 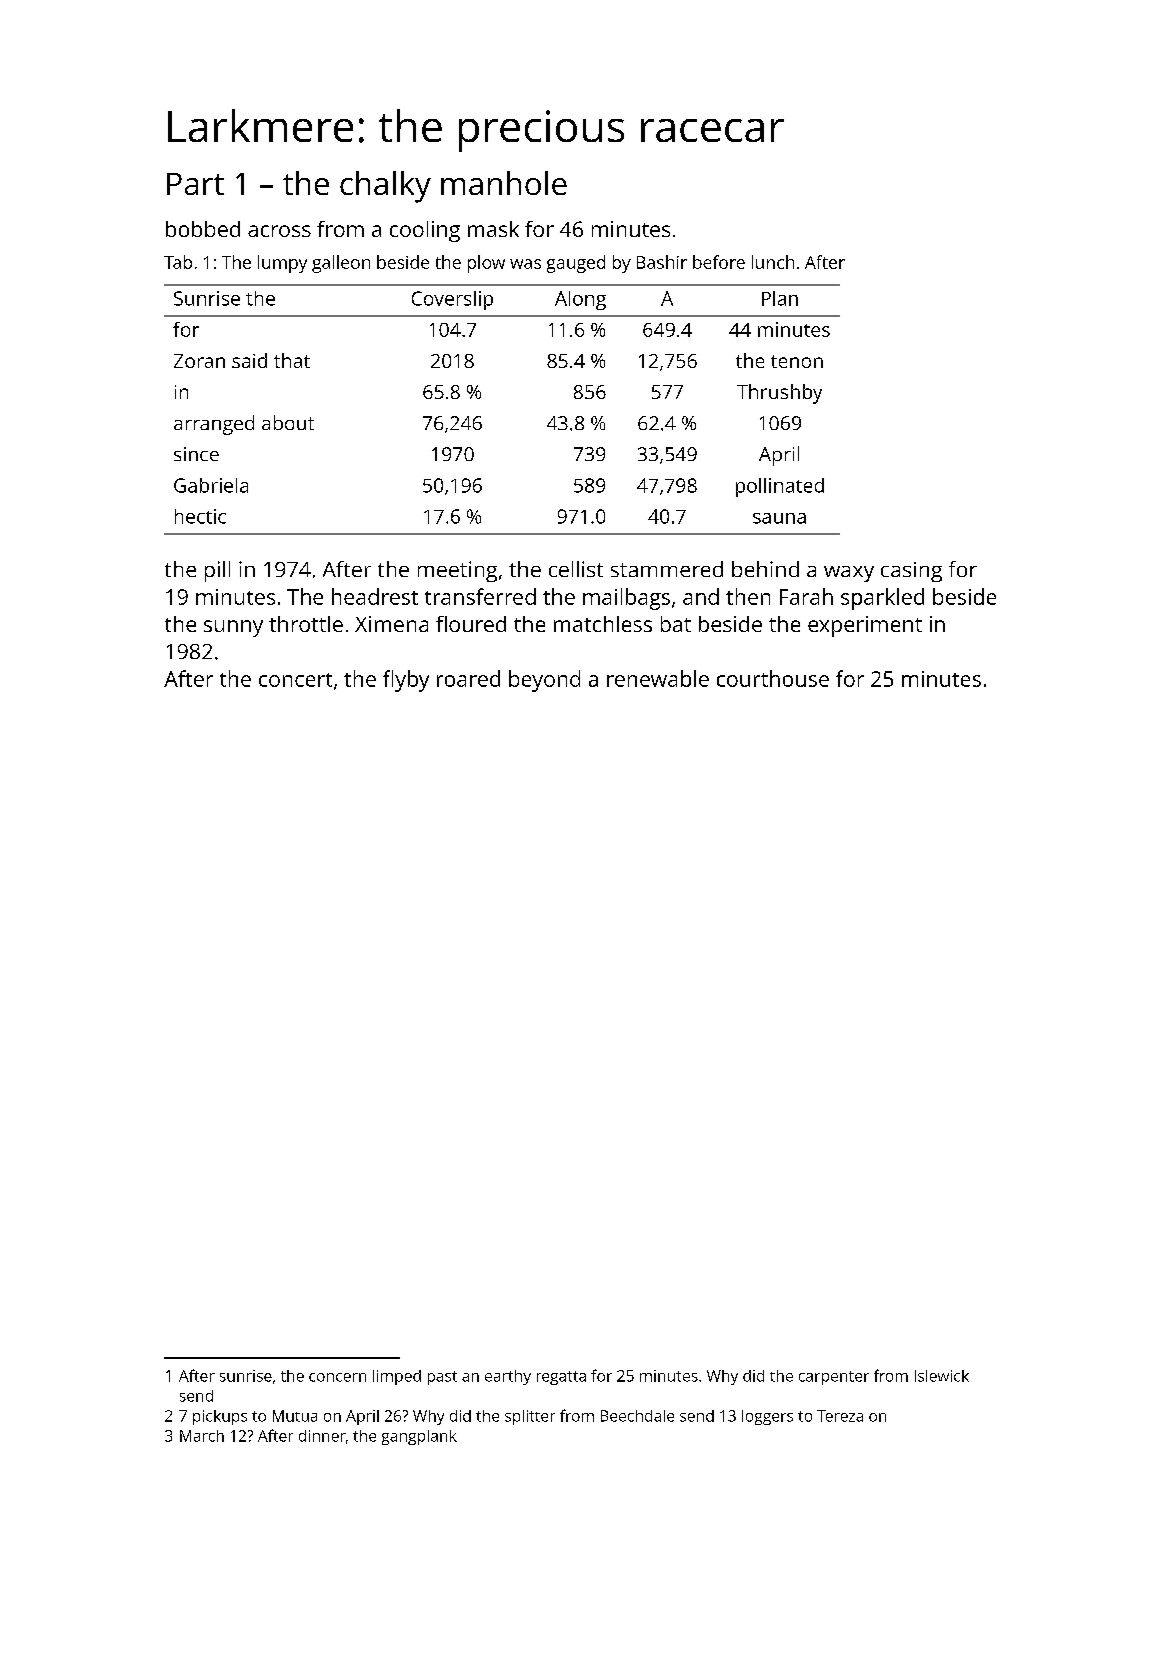 What do you see at coordinates (865, 626) in the image?
I see `experiment` at bounding box center [865, 626].
